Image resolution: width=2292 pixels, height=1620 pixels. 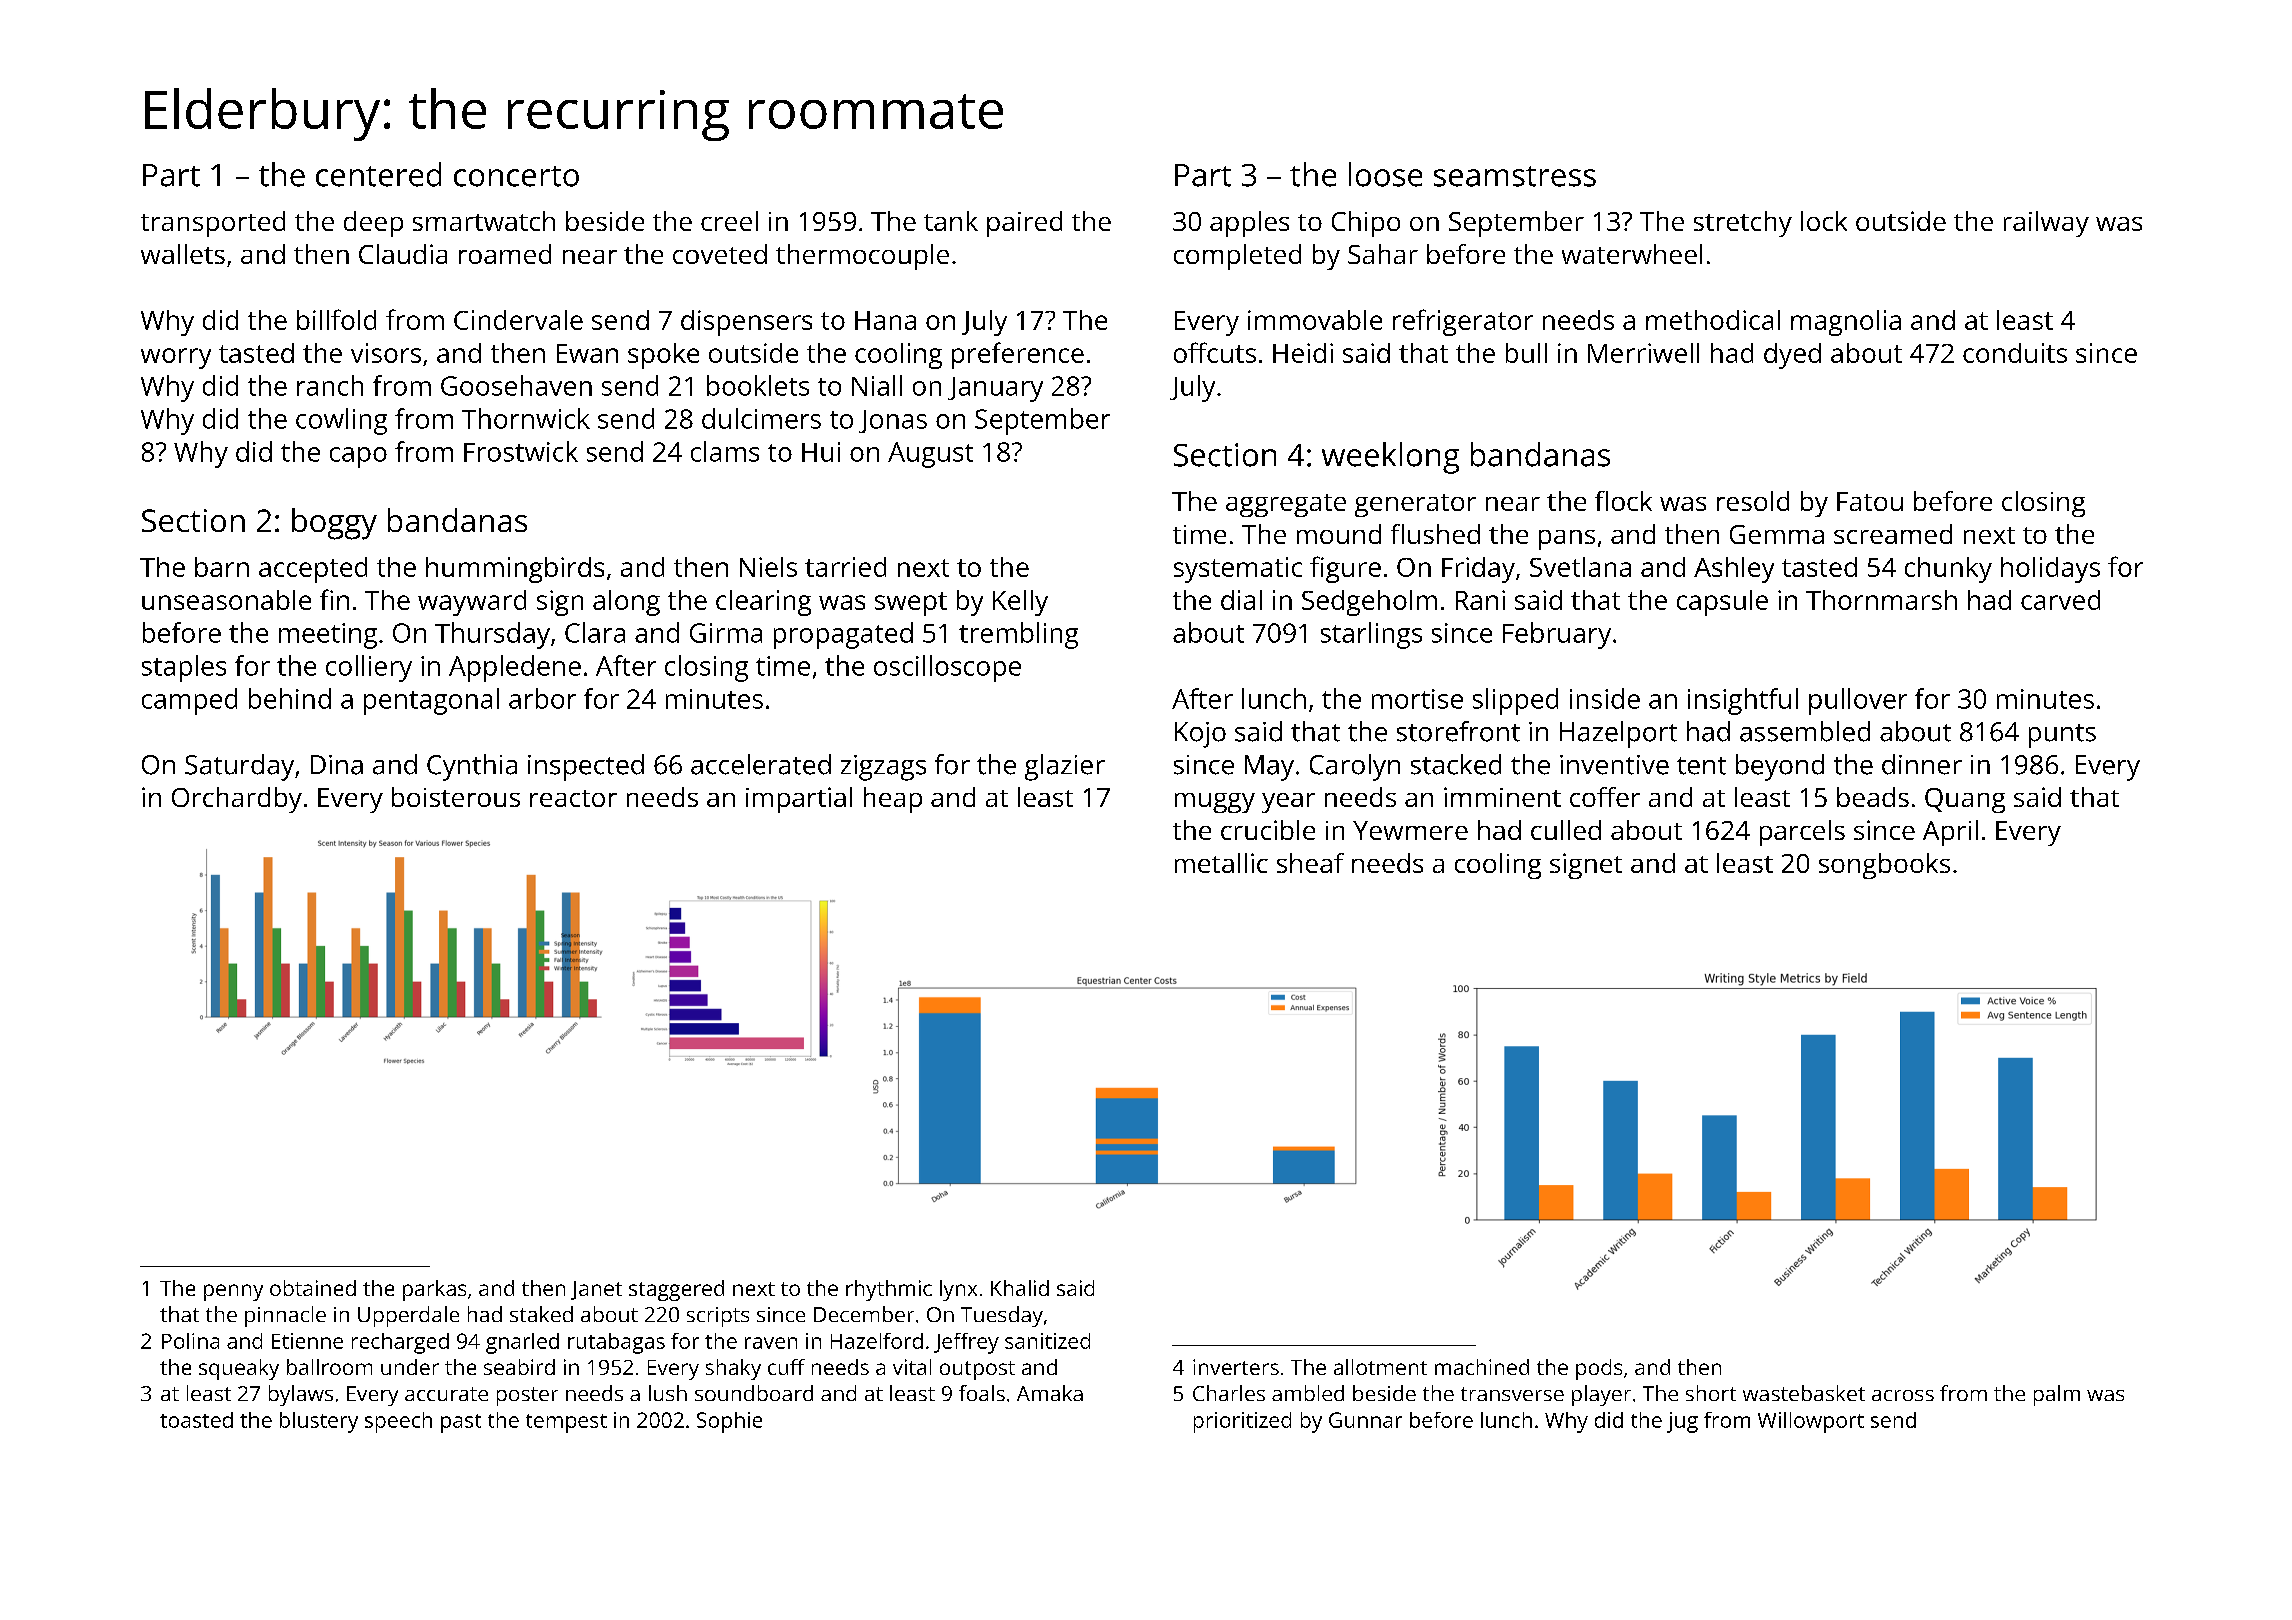 I want to click on preference, so click(x=1018, y=355).
